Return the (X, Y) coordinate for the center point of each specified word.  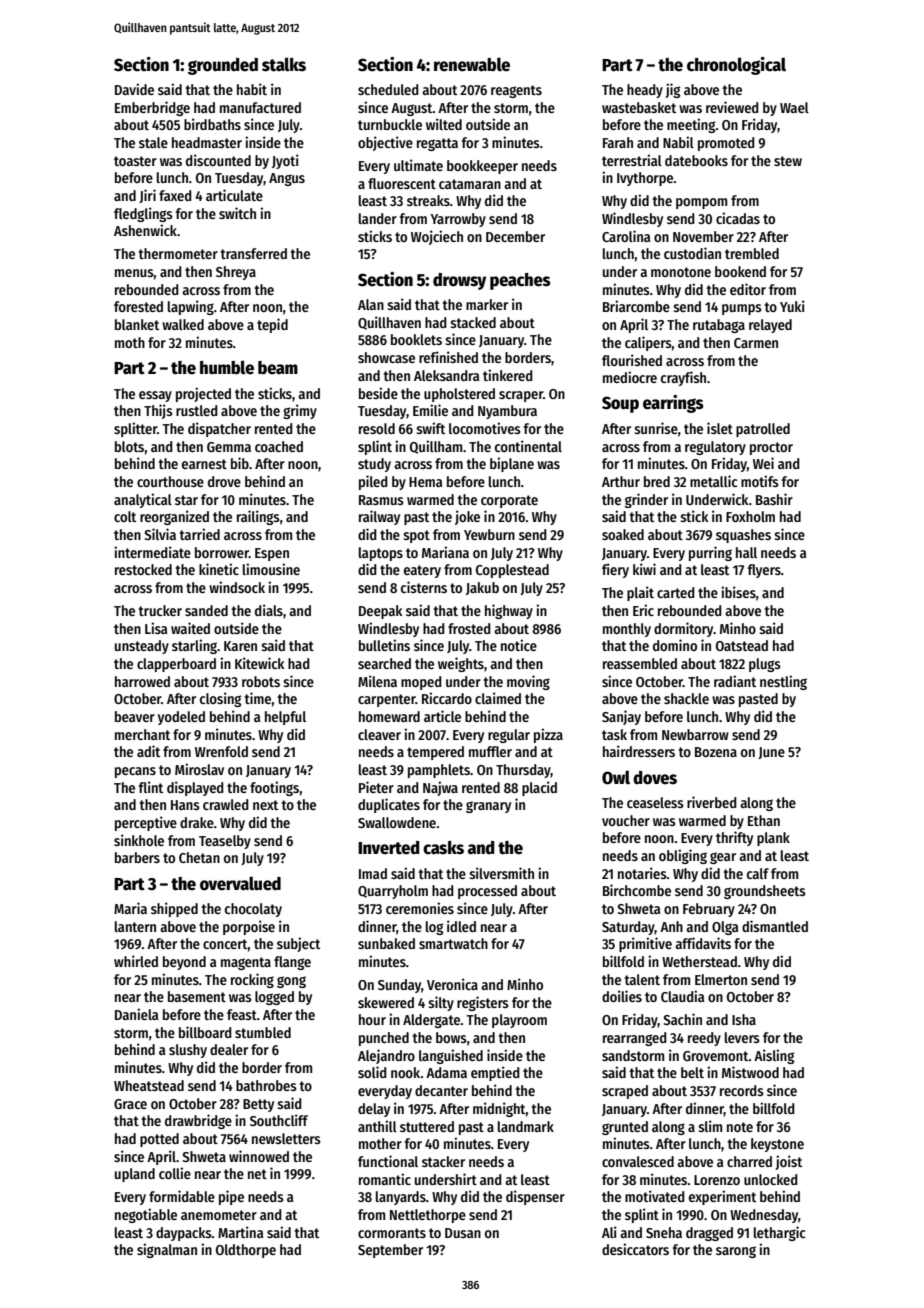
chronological (736, 66)
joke (467, 517)
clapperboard (176, 665)
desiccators (635, 1249)
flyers (764, 571)
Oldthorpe (246, 1251)
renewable (472, 64)
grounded (223, 66)
